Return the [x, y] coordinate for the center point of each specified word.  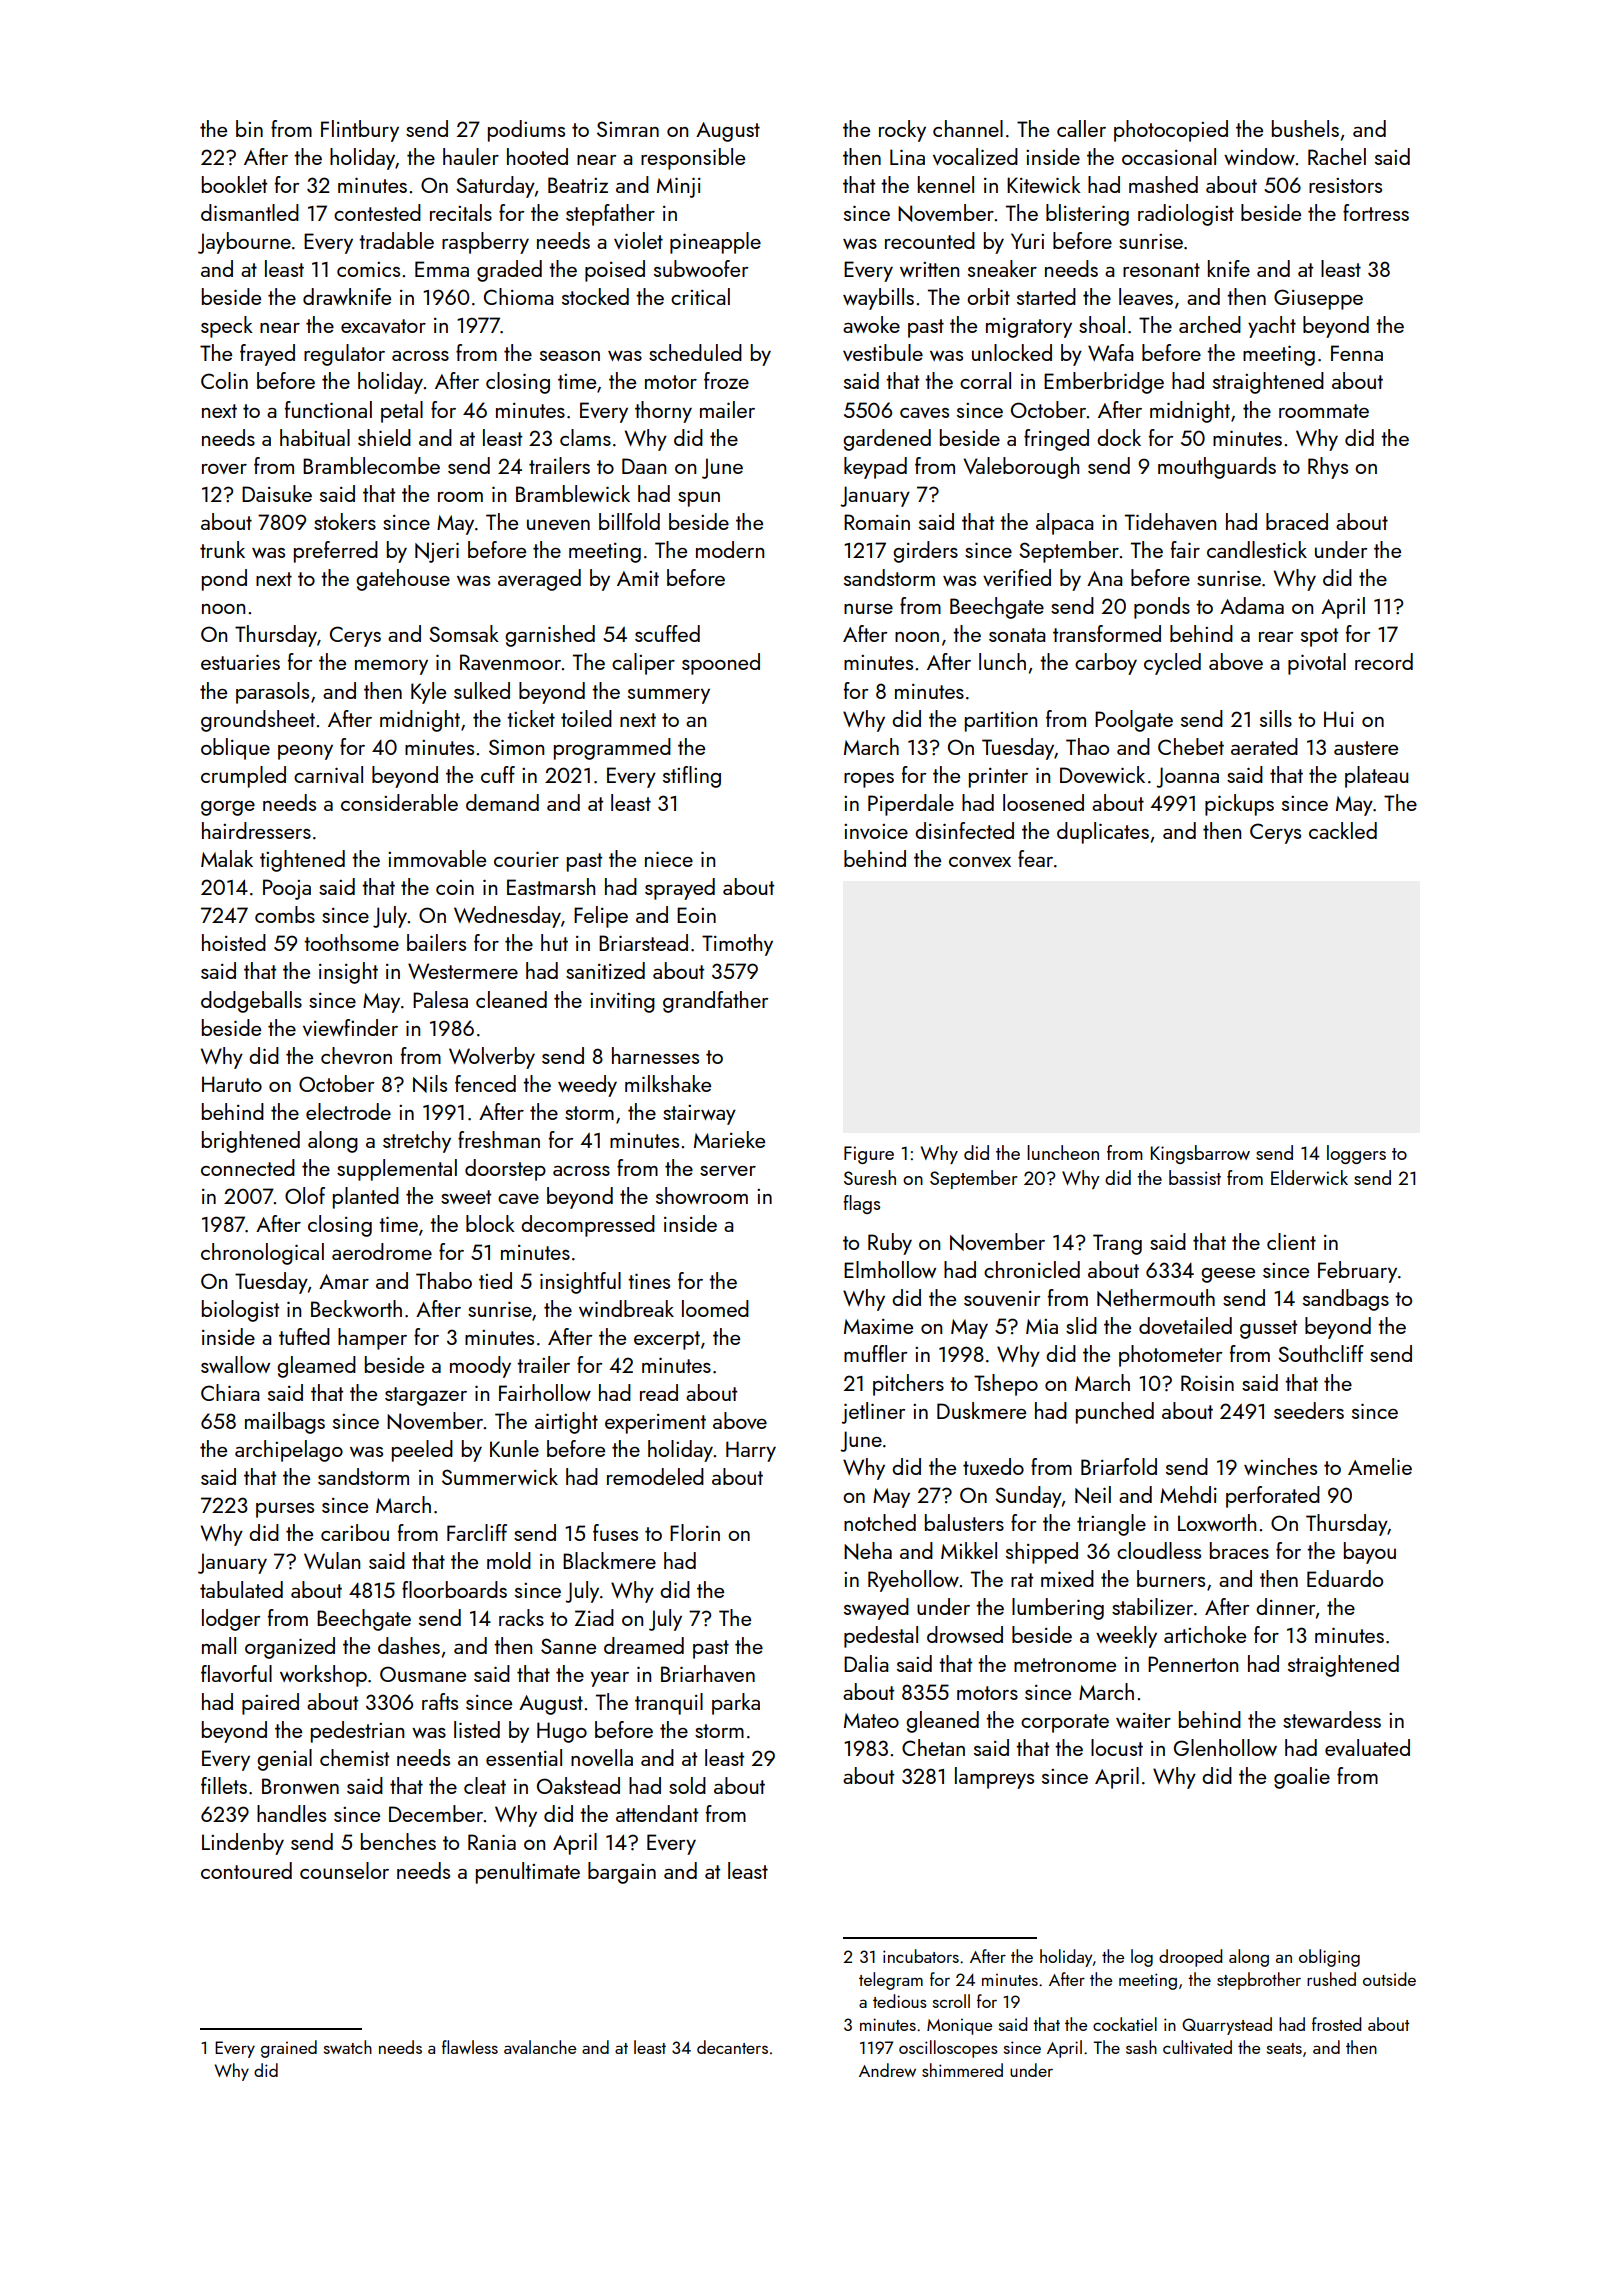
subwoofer [701, 268]
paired [270, 1704]
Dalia [866, 1663]
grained [289, 2049]
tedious [900, 2001]
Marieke [729, 1139]
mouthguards [1217, 468]
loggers [1356, 1154]
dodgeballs [251, 1002]
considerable [399, 802]
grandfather [715, 1002]
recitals [461, 212]
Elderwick [1309, 1177]
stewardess [1332, 1719]
